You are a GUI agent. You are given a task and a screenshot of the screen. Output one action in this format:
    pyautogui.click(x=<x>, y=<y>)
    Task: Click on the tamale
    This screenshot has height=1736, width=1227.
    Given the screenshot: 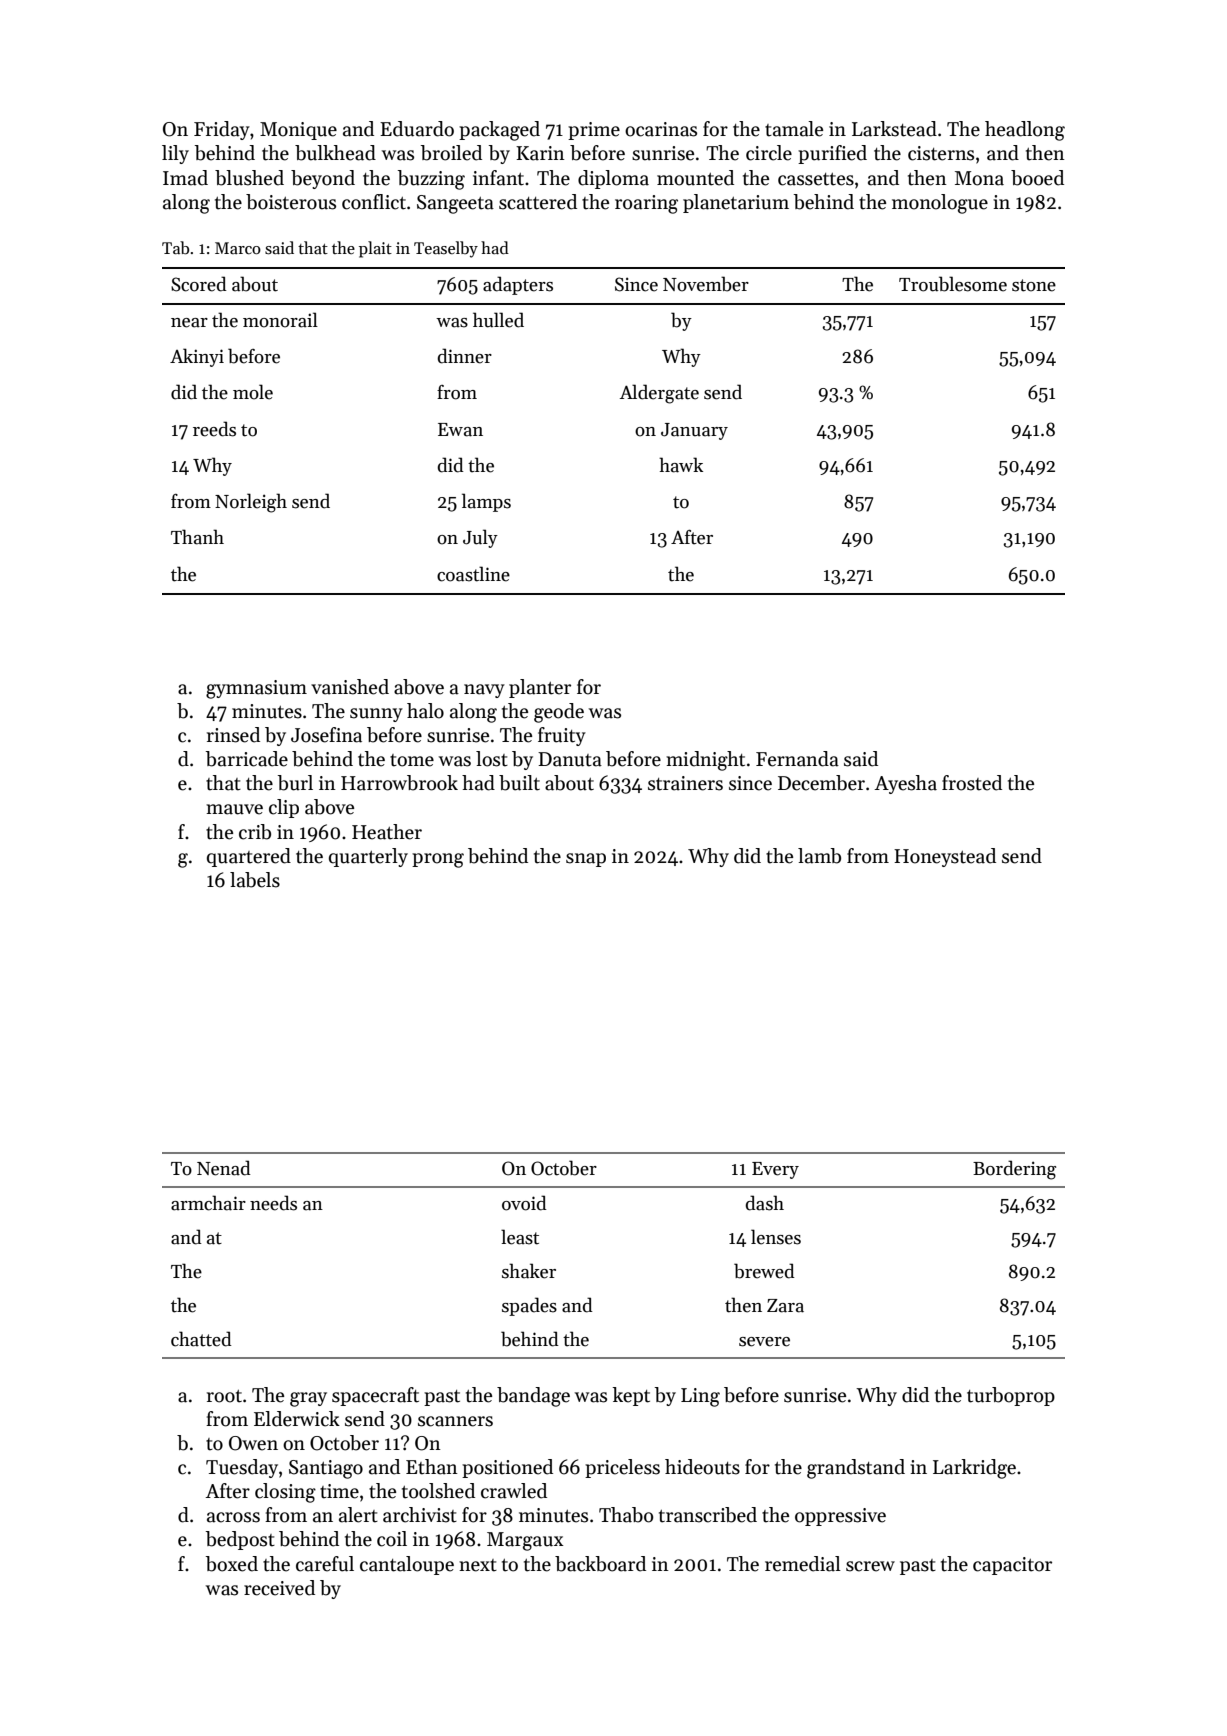 What is the action you would take?
    pyautogui.click(x=794, y=129)
